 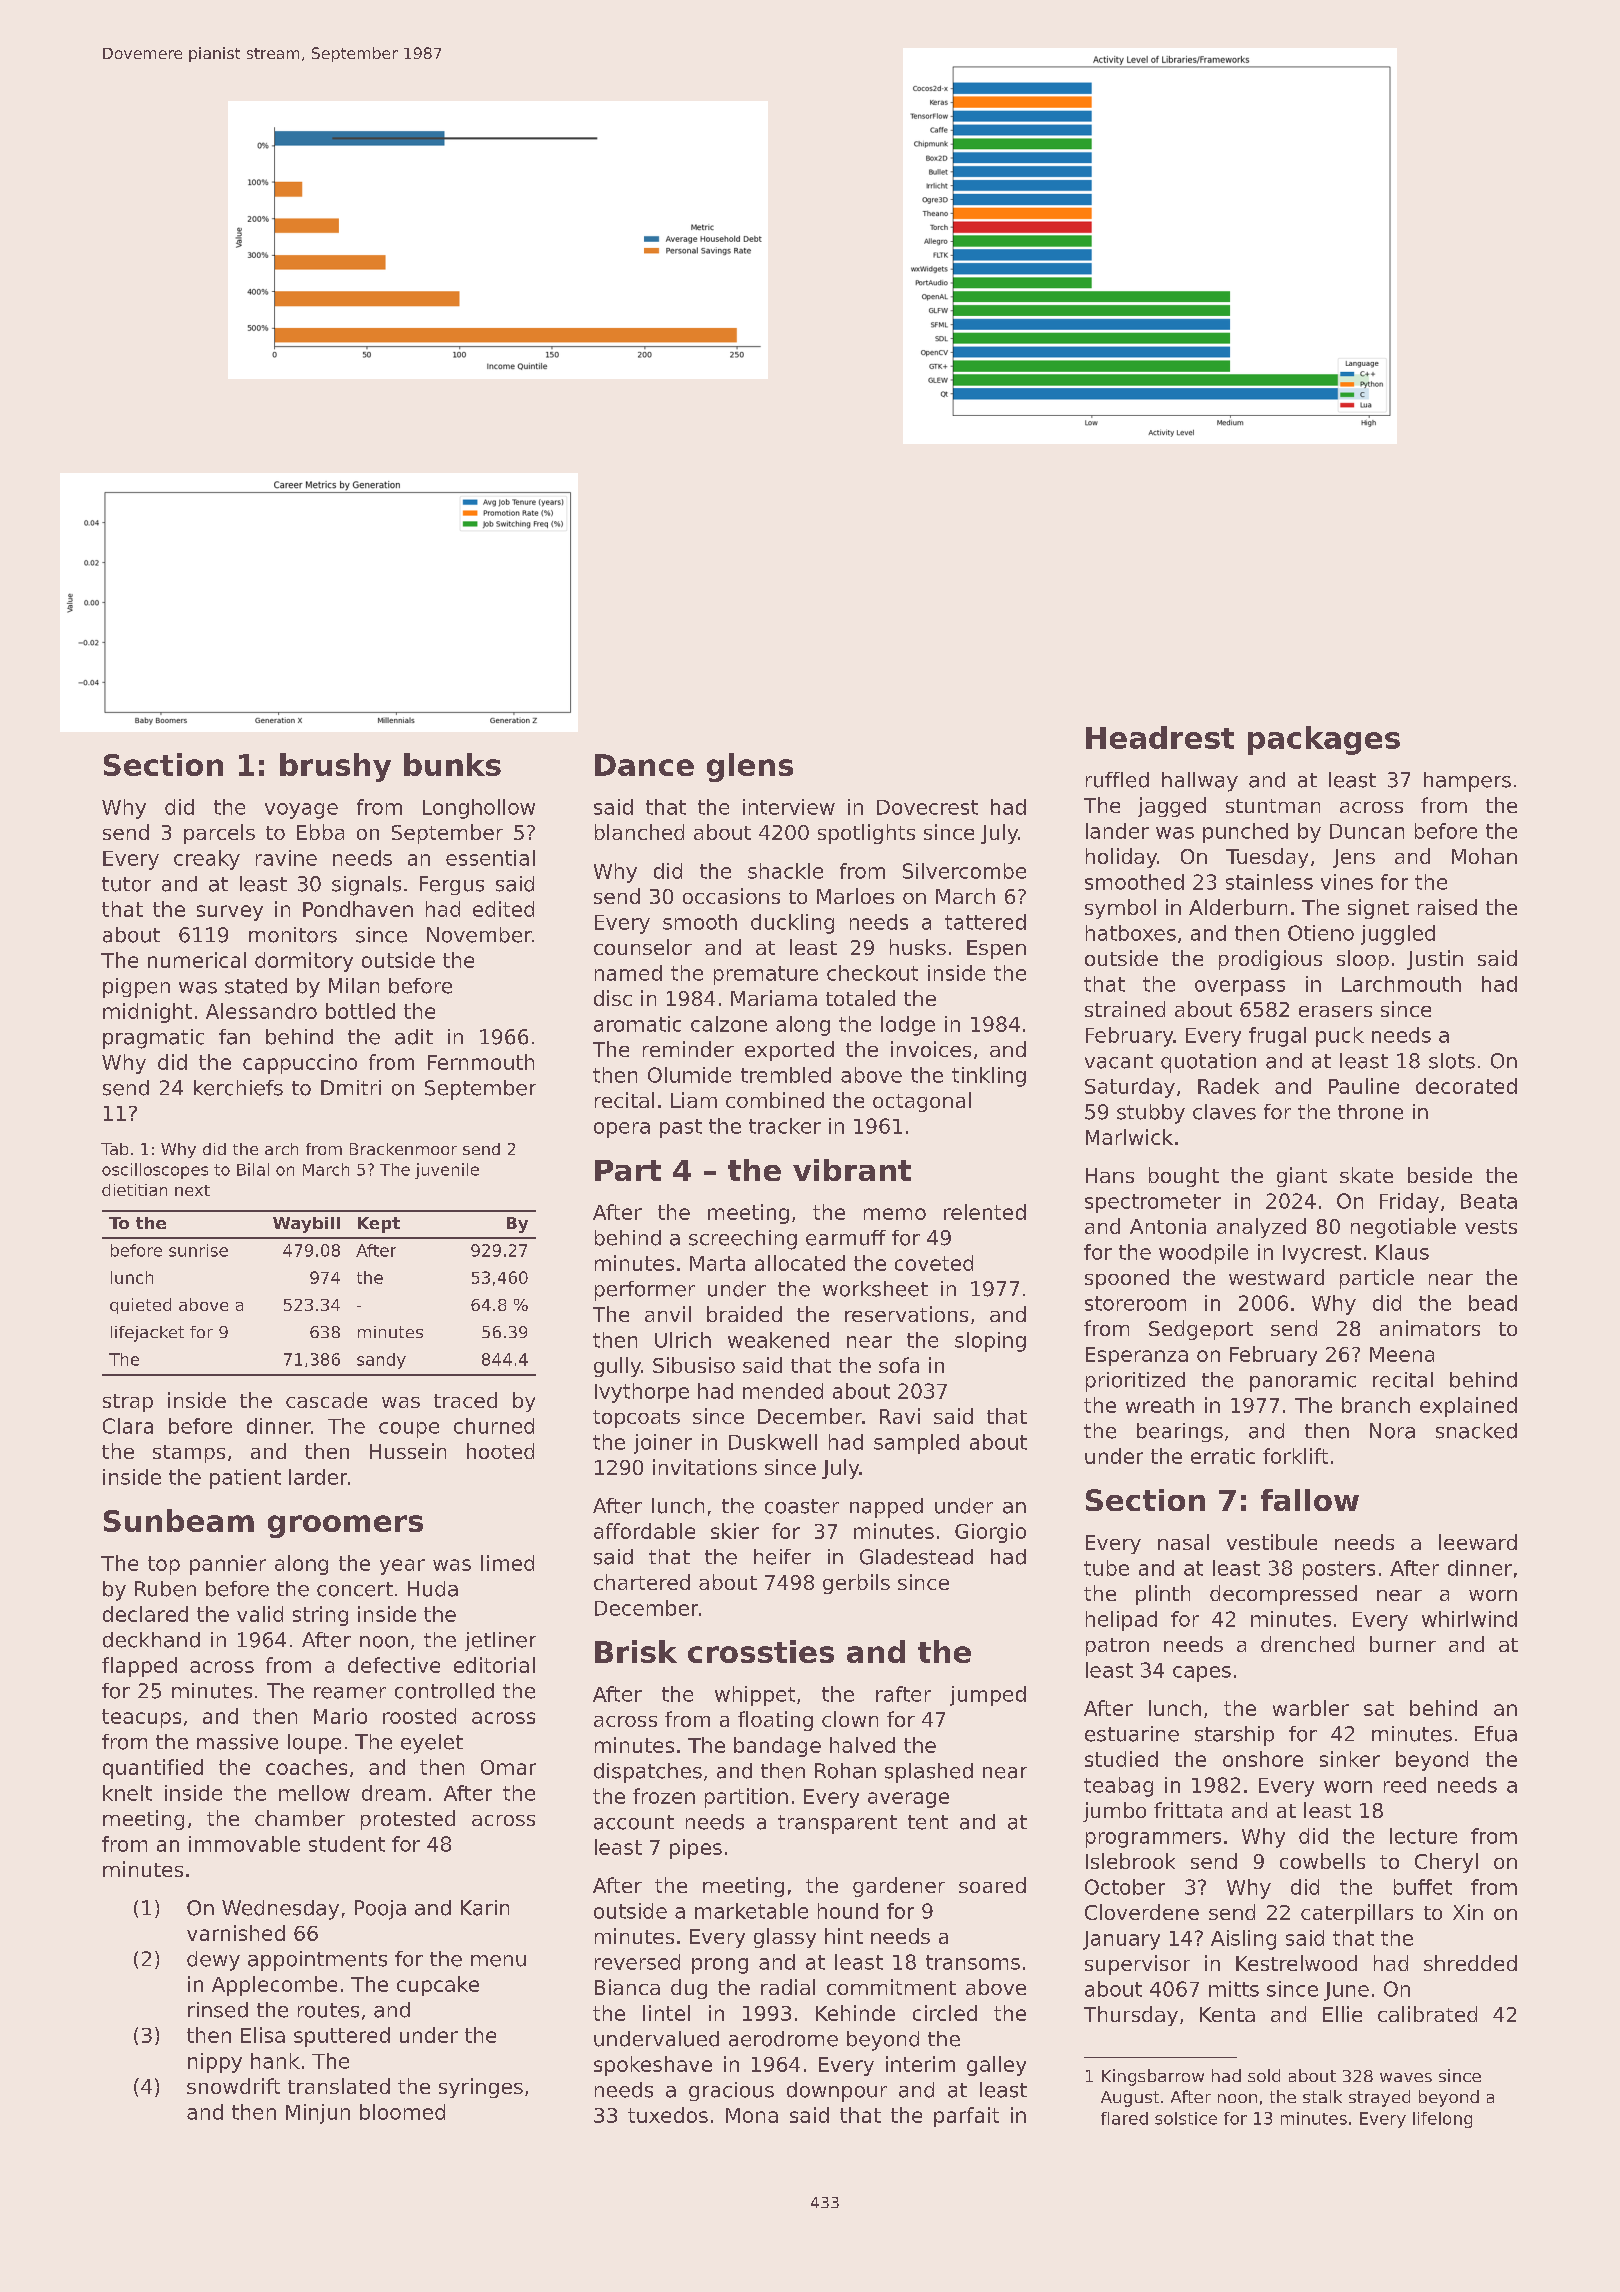 I want to click on brushy, so click(x=335, y=767).
